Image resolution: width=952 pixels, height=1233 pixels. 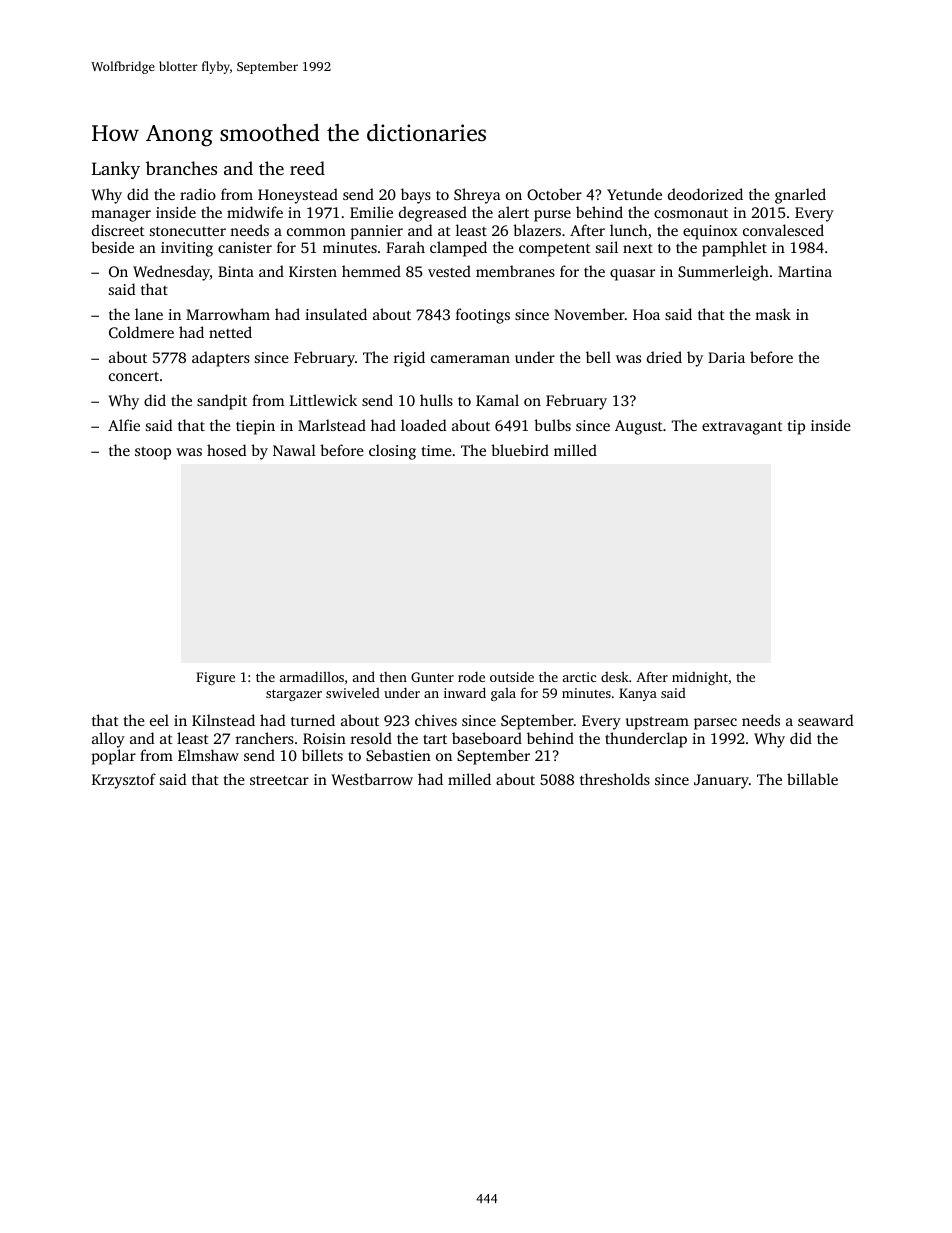 I want to click on cameraman, so click(x=470, y=359).
